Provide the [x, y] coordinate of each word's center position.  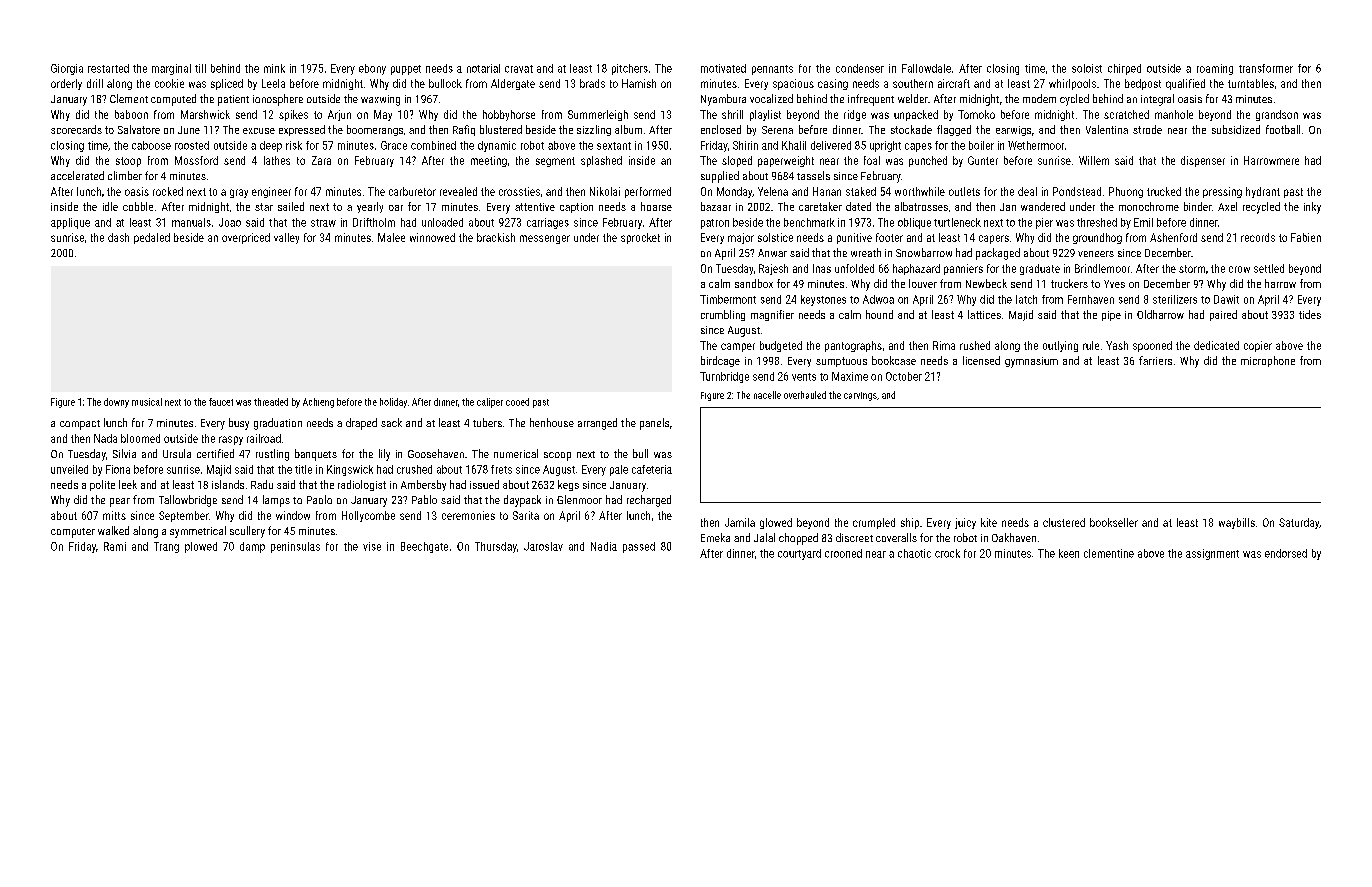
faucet [221, 402]
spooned [1152, 346]
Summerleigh [598, 115]
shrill [732, 114]
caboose [151, 145]
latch [1026, 299]
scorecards [76, 129]
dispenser [1203, 161]
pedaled [152, 238]
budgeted [781, 346]
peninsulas [295, 547]
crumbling [723, 315]
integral [1157, 100]
